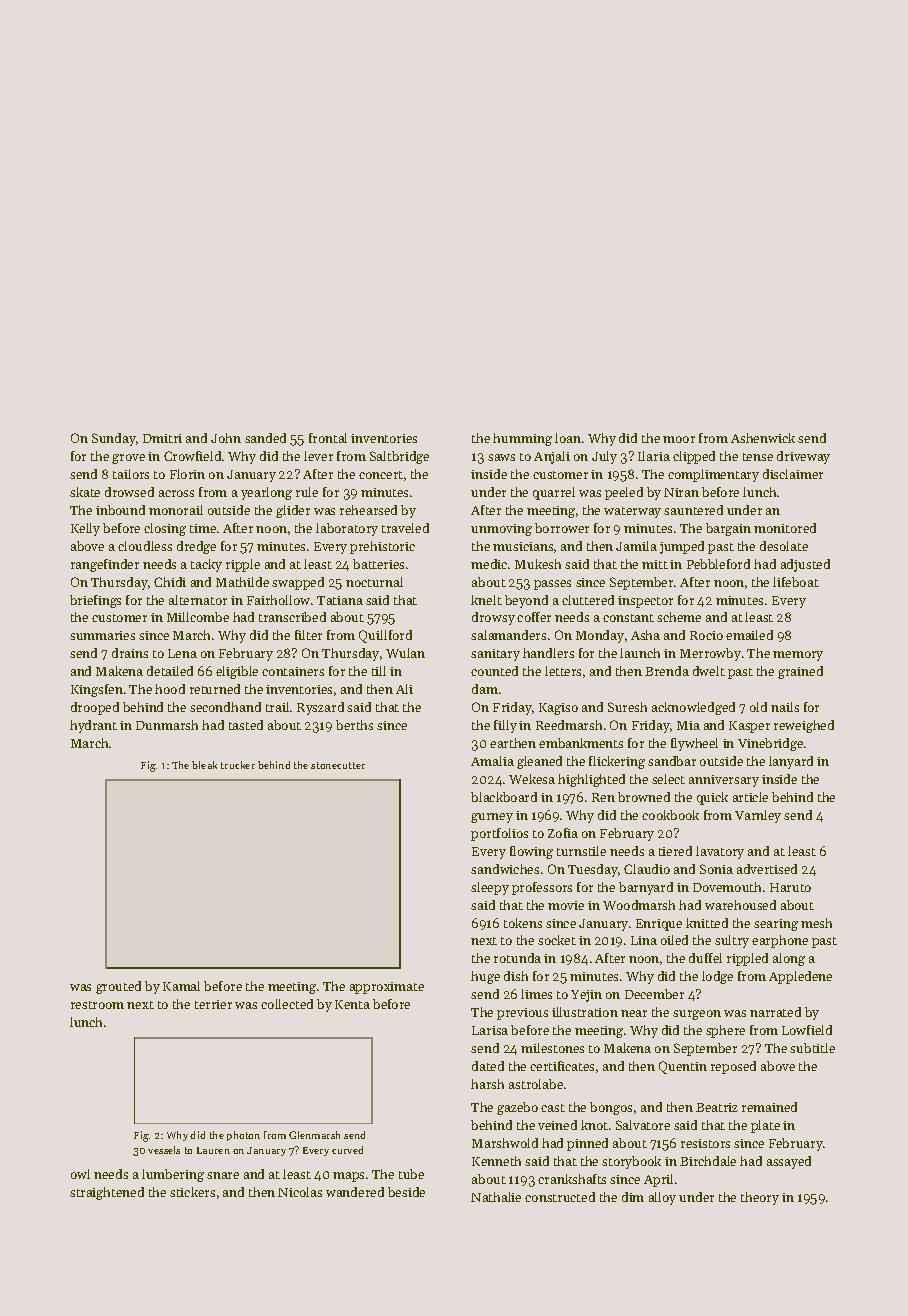 Image resolution: width=908 pixels, height=1316 pixels. What do you see at coordinates (107, 1193) in the screenshot?
I see `straightened` at bounding box center [107, 1193].
